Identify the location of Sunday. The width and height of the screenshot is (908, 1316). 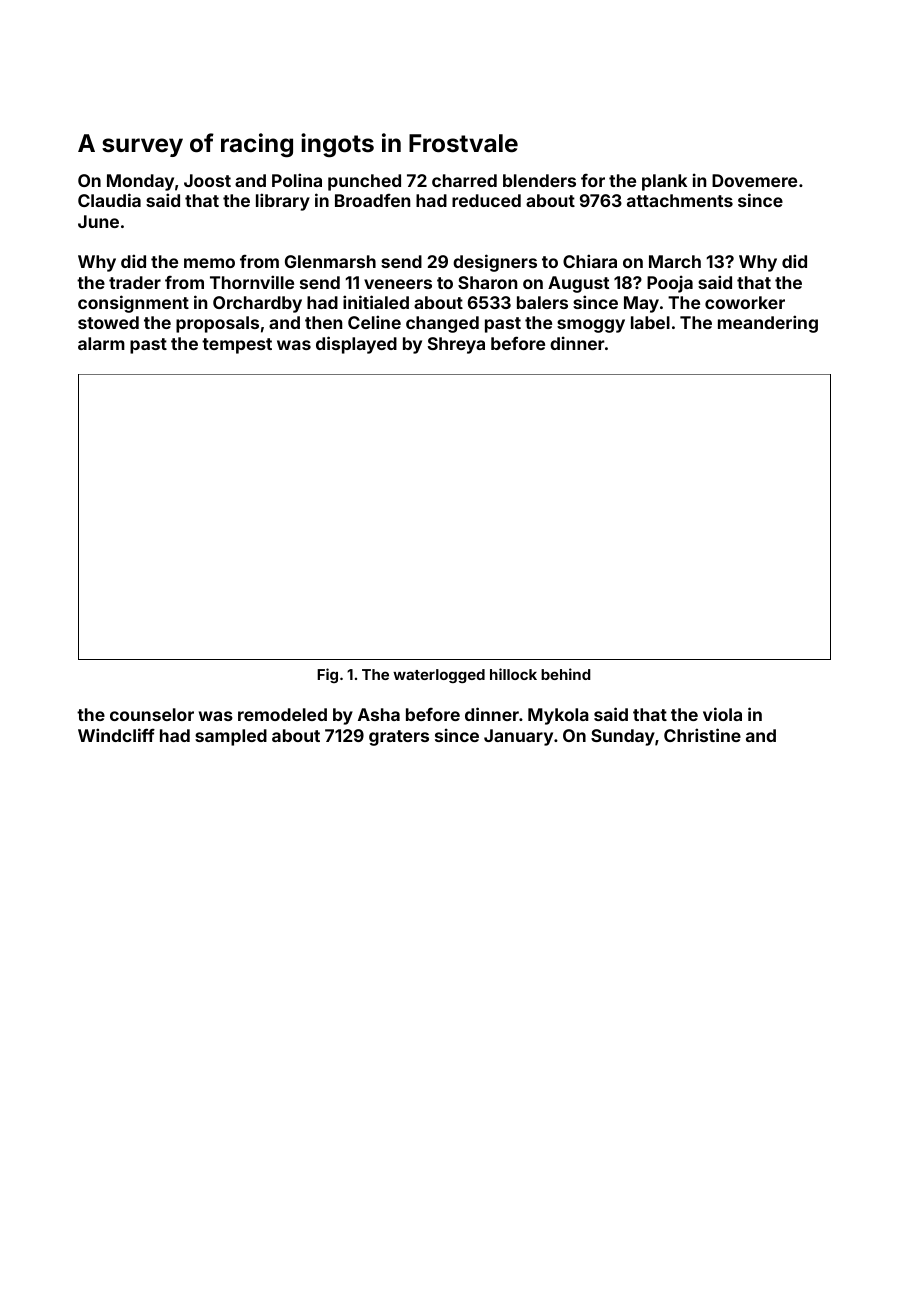
(623, 737).
